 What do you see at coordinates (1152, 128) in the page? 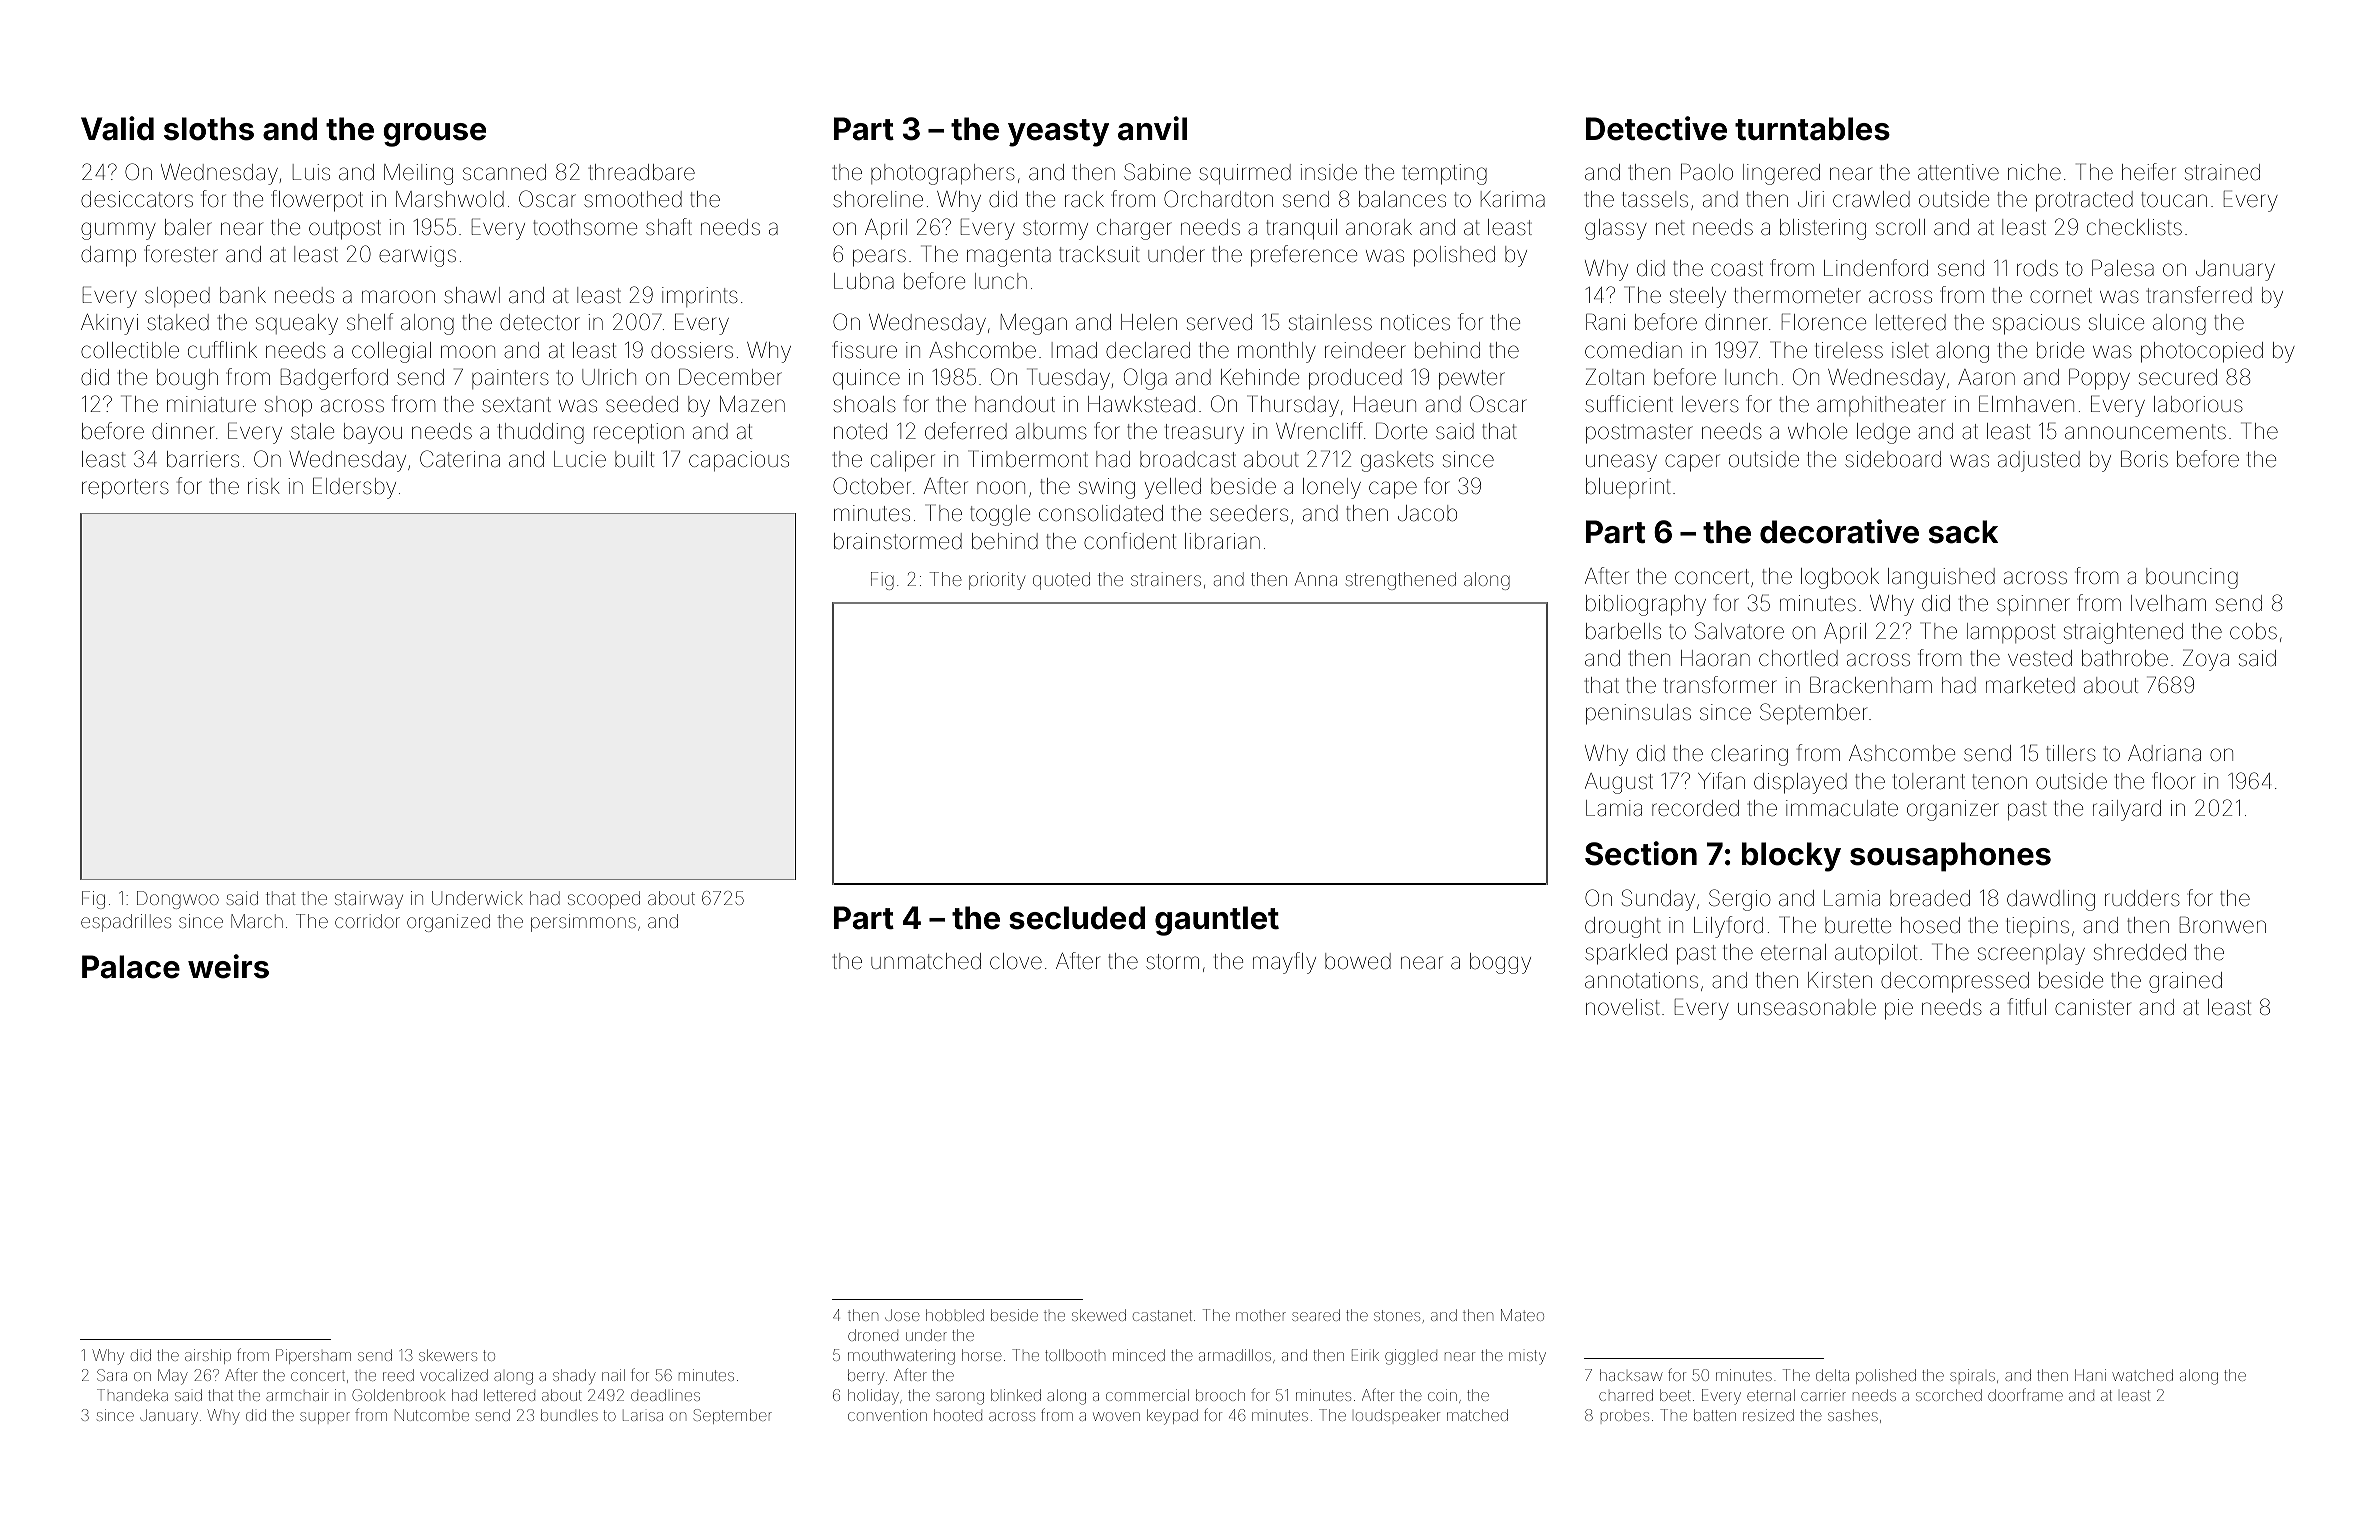
I see `anvil` at bounding box center [1152, 128].
